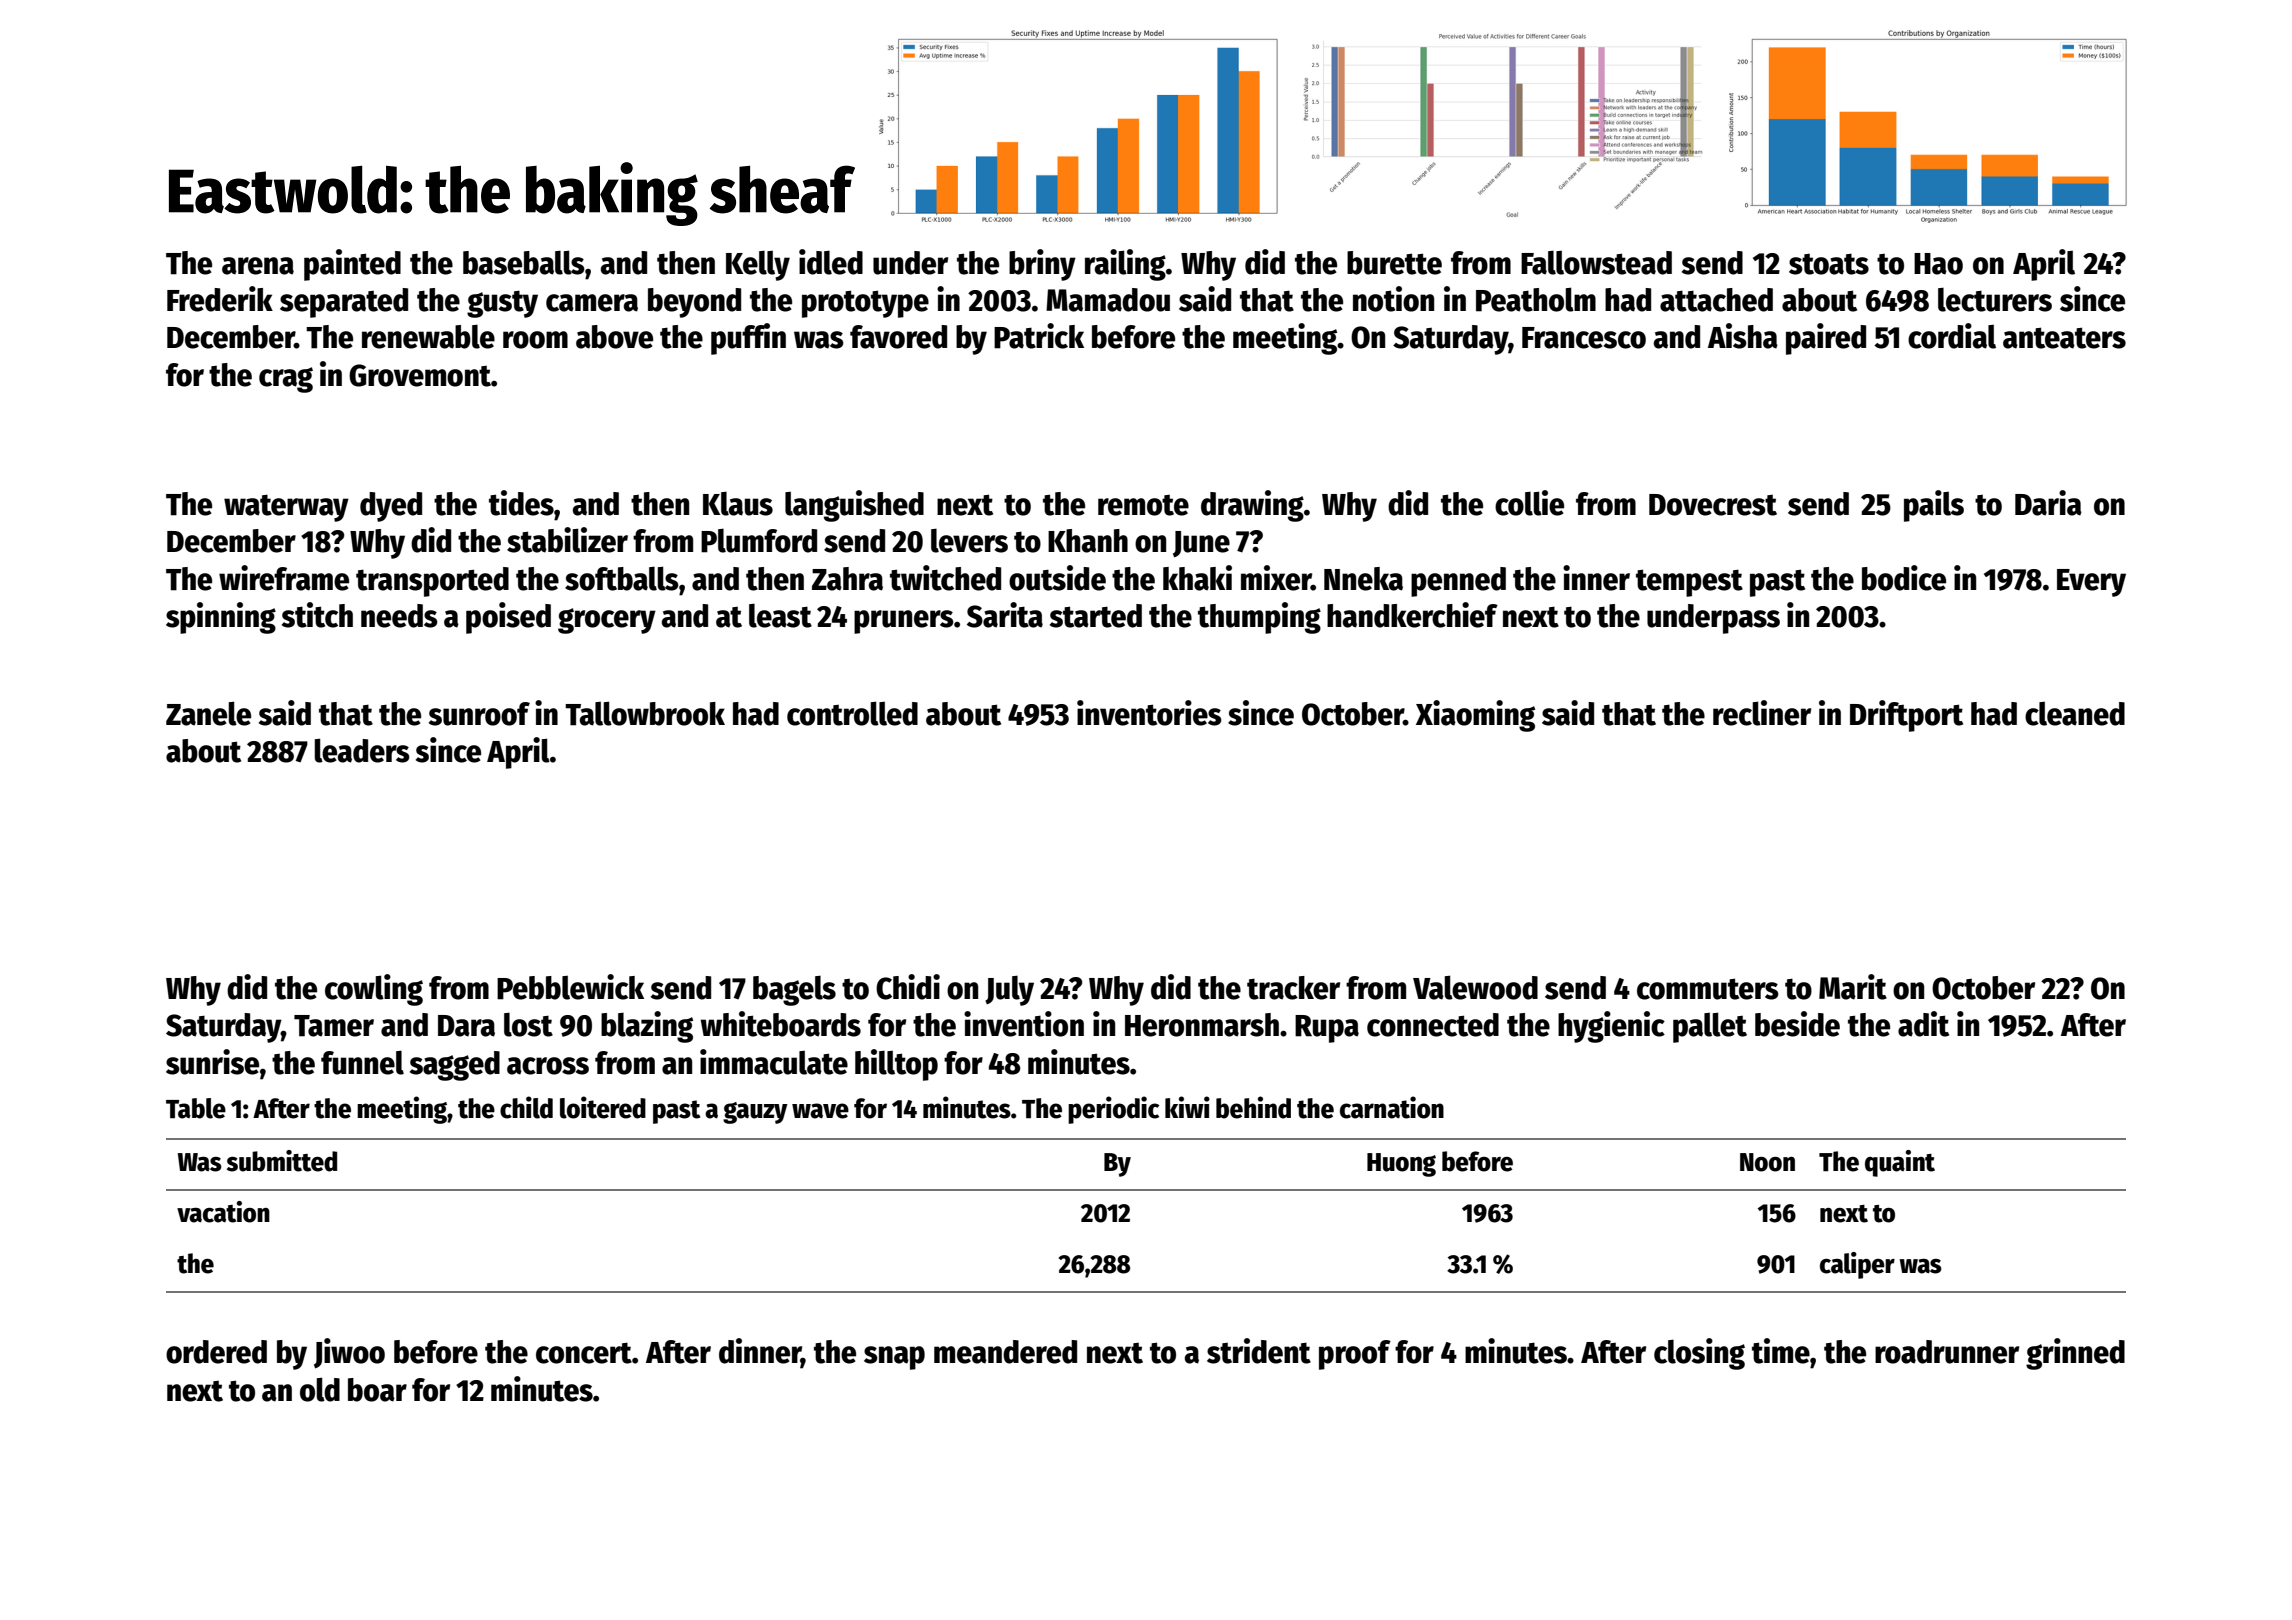  Describe the element at coordinates (1829, 264) in the page. I see `stoats` at that location.
